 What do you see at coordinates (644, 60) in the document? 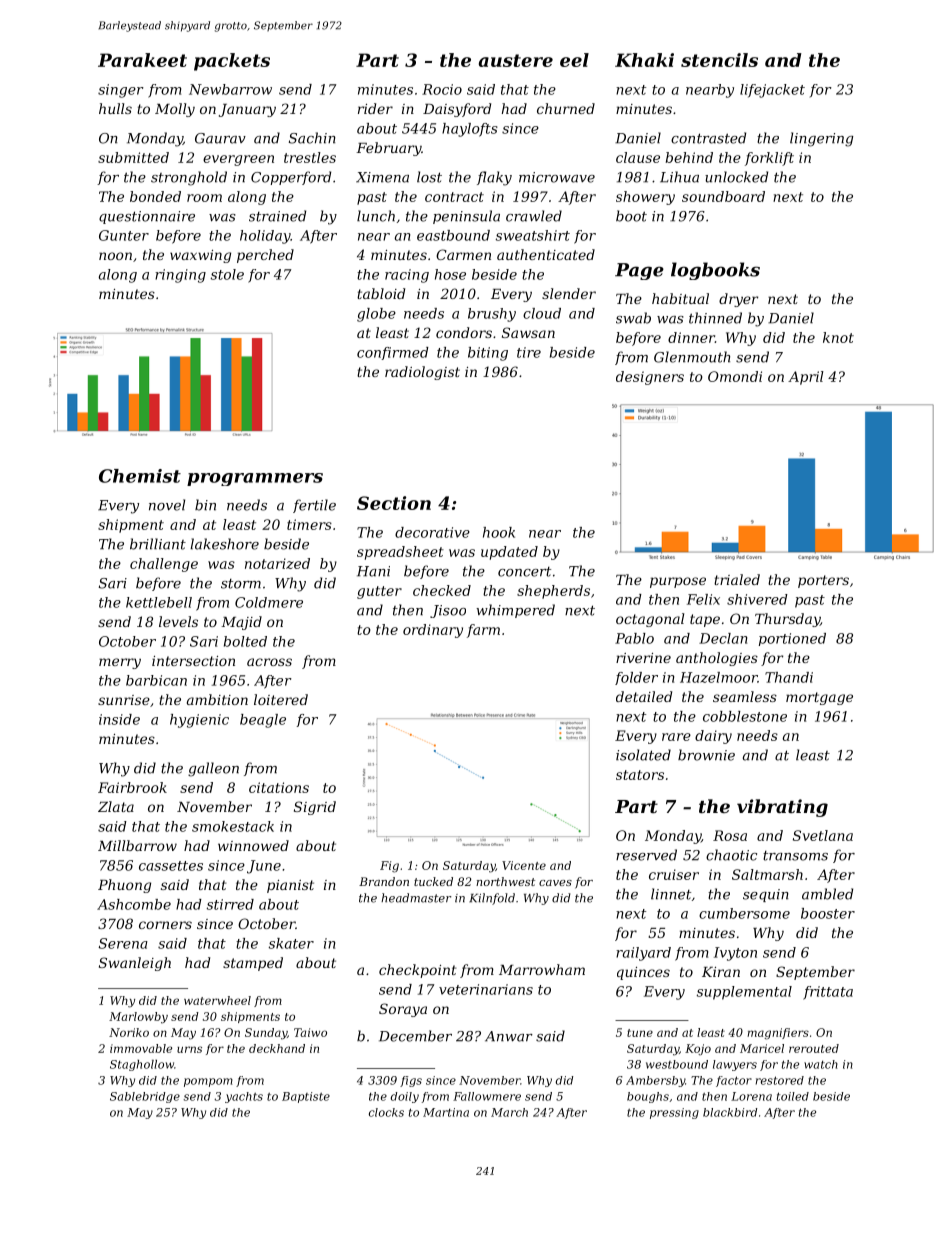
I see `Khaki` at bounding box center [644, 60].
